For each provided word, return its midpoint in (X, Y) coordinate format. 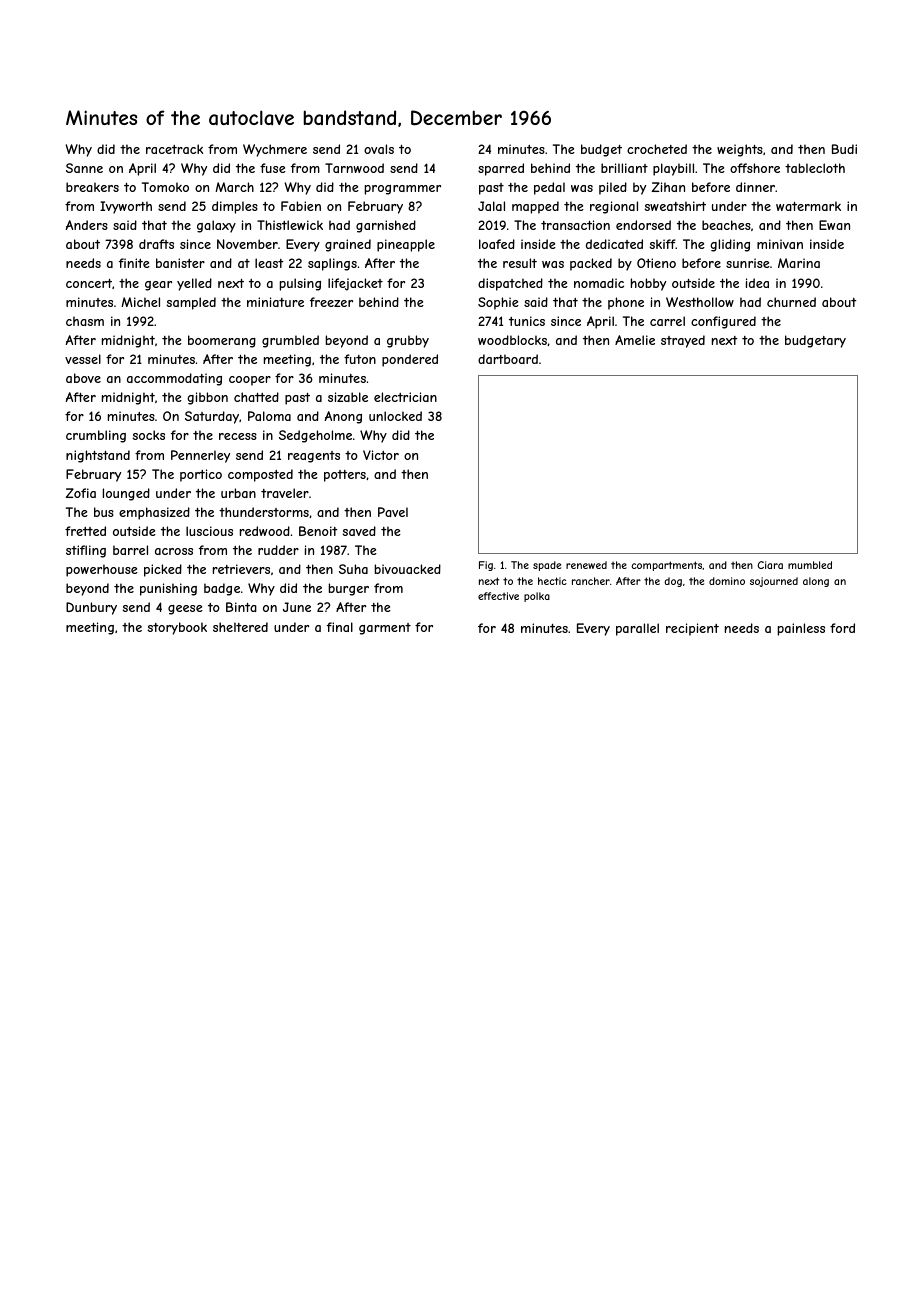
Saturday (212, 417)
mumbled (810, 565)
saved (359, 531)
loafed (497, 244)
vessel (83, 359)
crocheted (657, 149)
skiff (663, 244)
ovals (379, 149)
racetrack (174, 149)
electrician (405, 397)
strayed (683, 341)
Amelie (635, 340)
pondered (410, 360)
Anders (87, 225)
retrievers (241, 569)
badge (222, 589)
